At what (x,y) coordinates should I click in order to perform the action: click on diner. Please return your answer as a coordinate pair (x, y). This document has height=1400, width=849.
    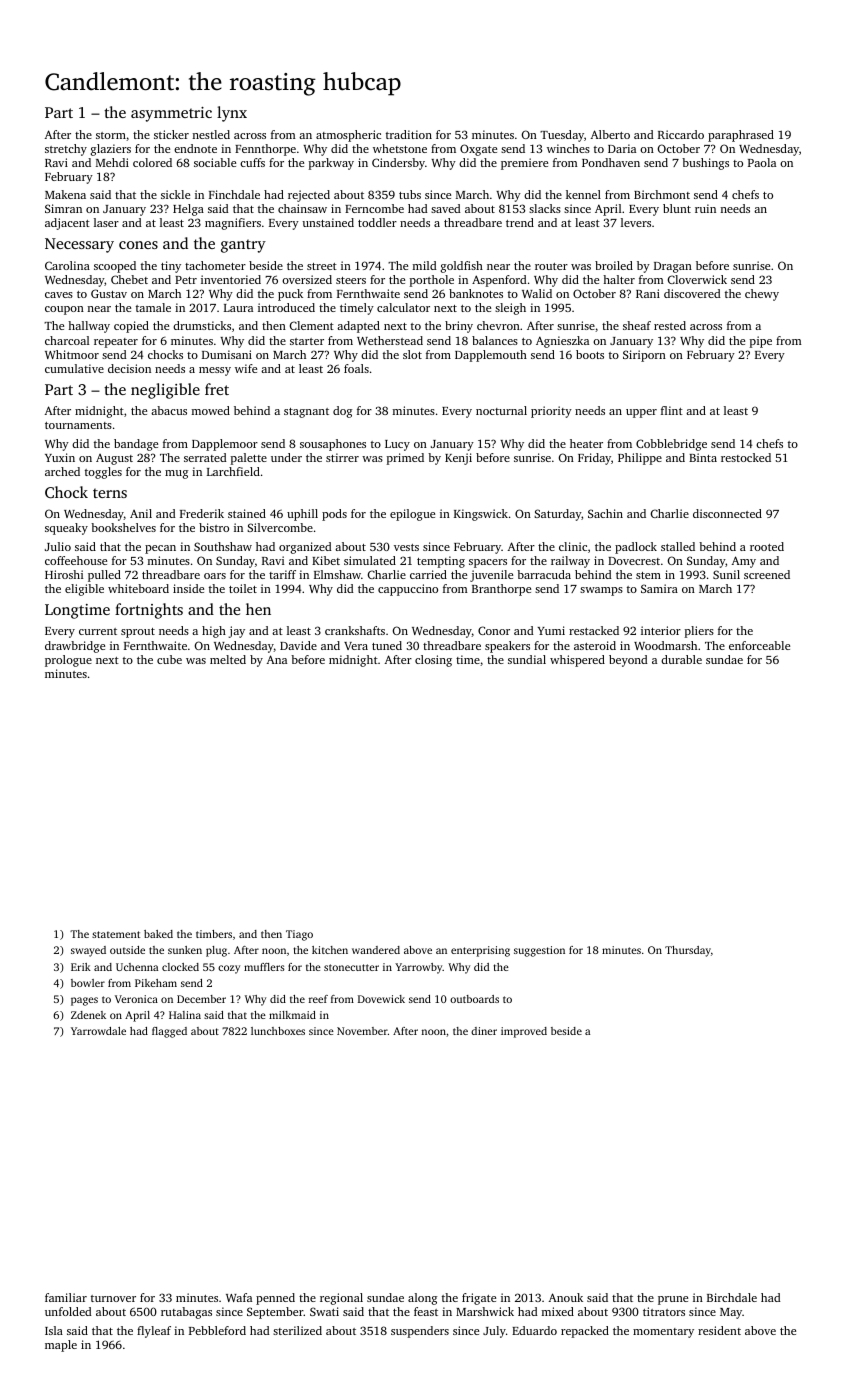
    Looking at the image, I should click on (484, 1031).
